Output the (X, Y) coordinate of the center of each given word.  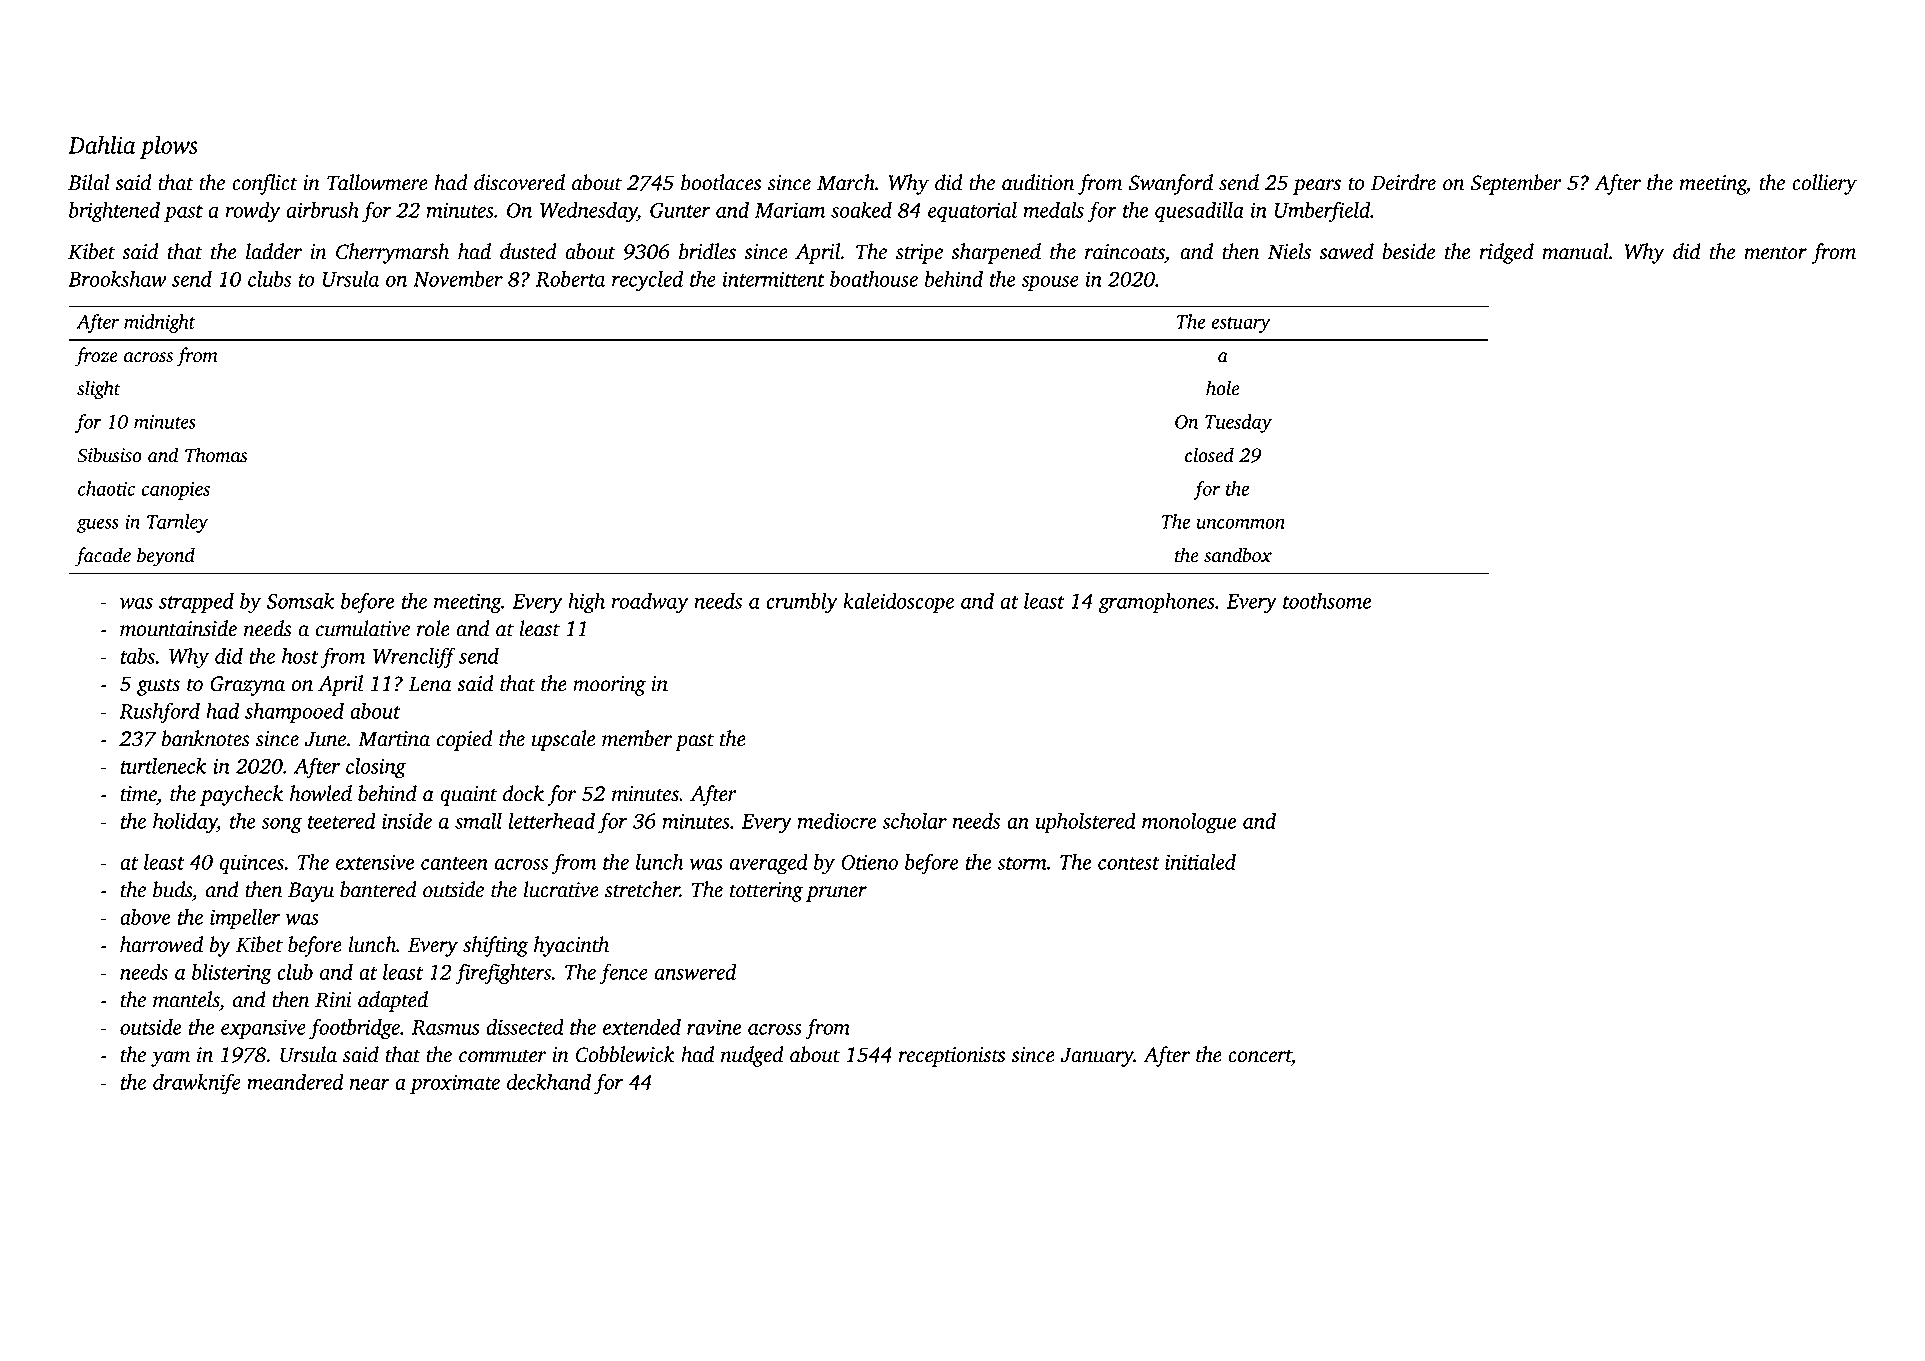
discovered (519, 182)
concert (1260, 1057)
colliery (1824, 184)
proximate (455, 1084)
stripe (919, 254)
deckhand (549, 1082)
